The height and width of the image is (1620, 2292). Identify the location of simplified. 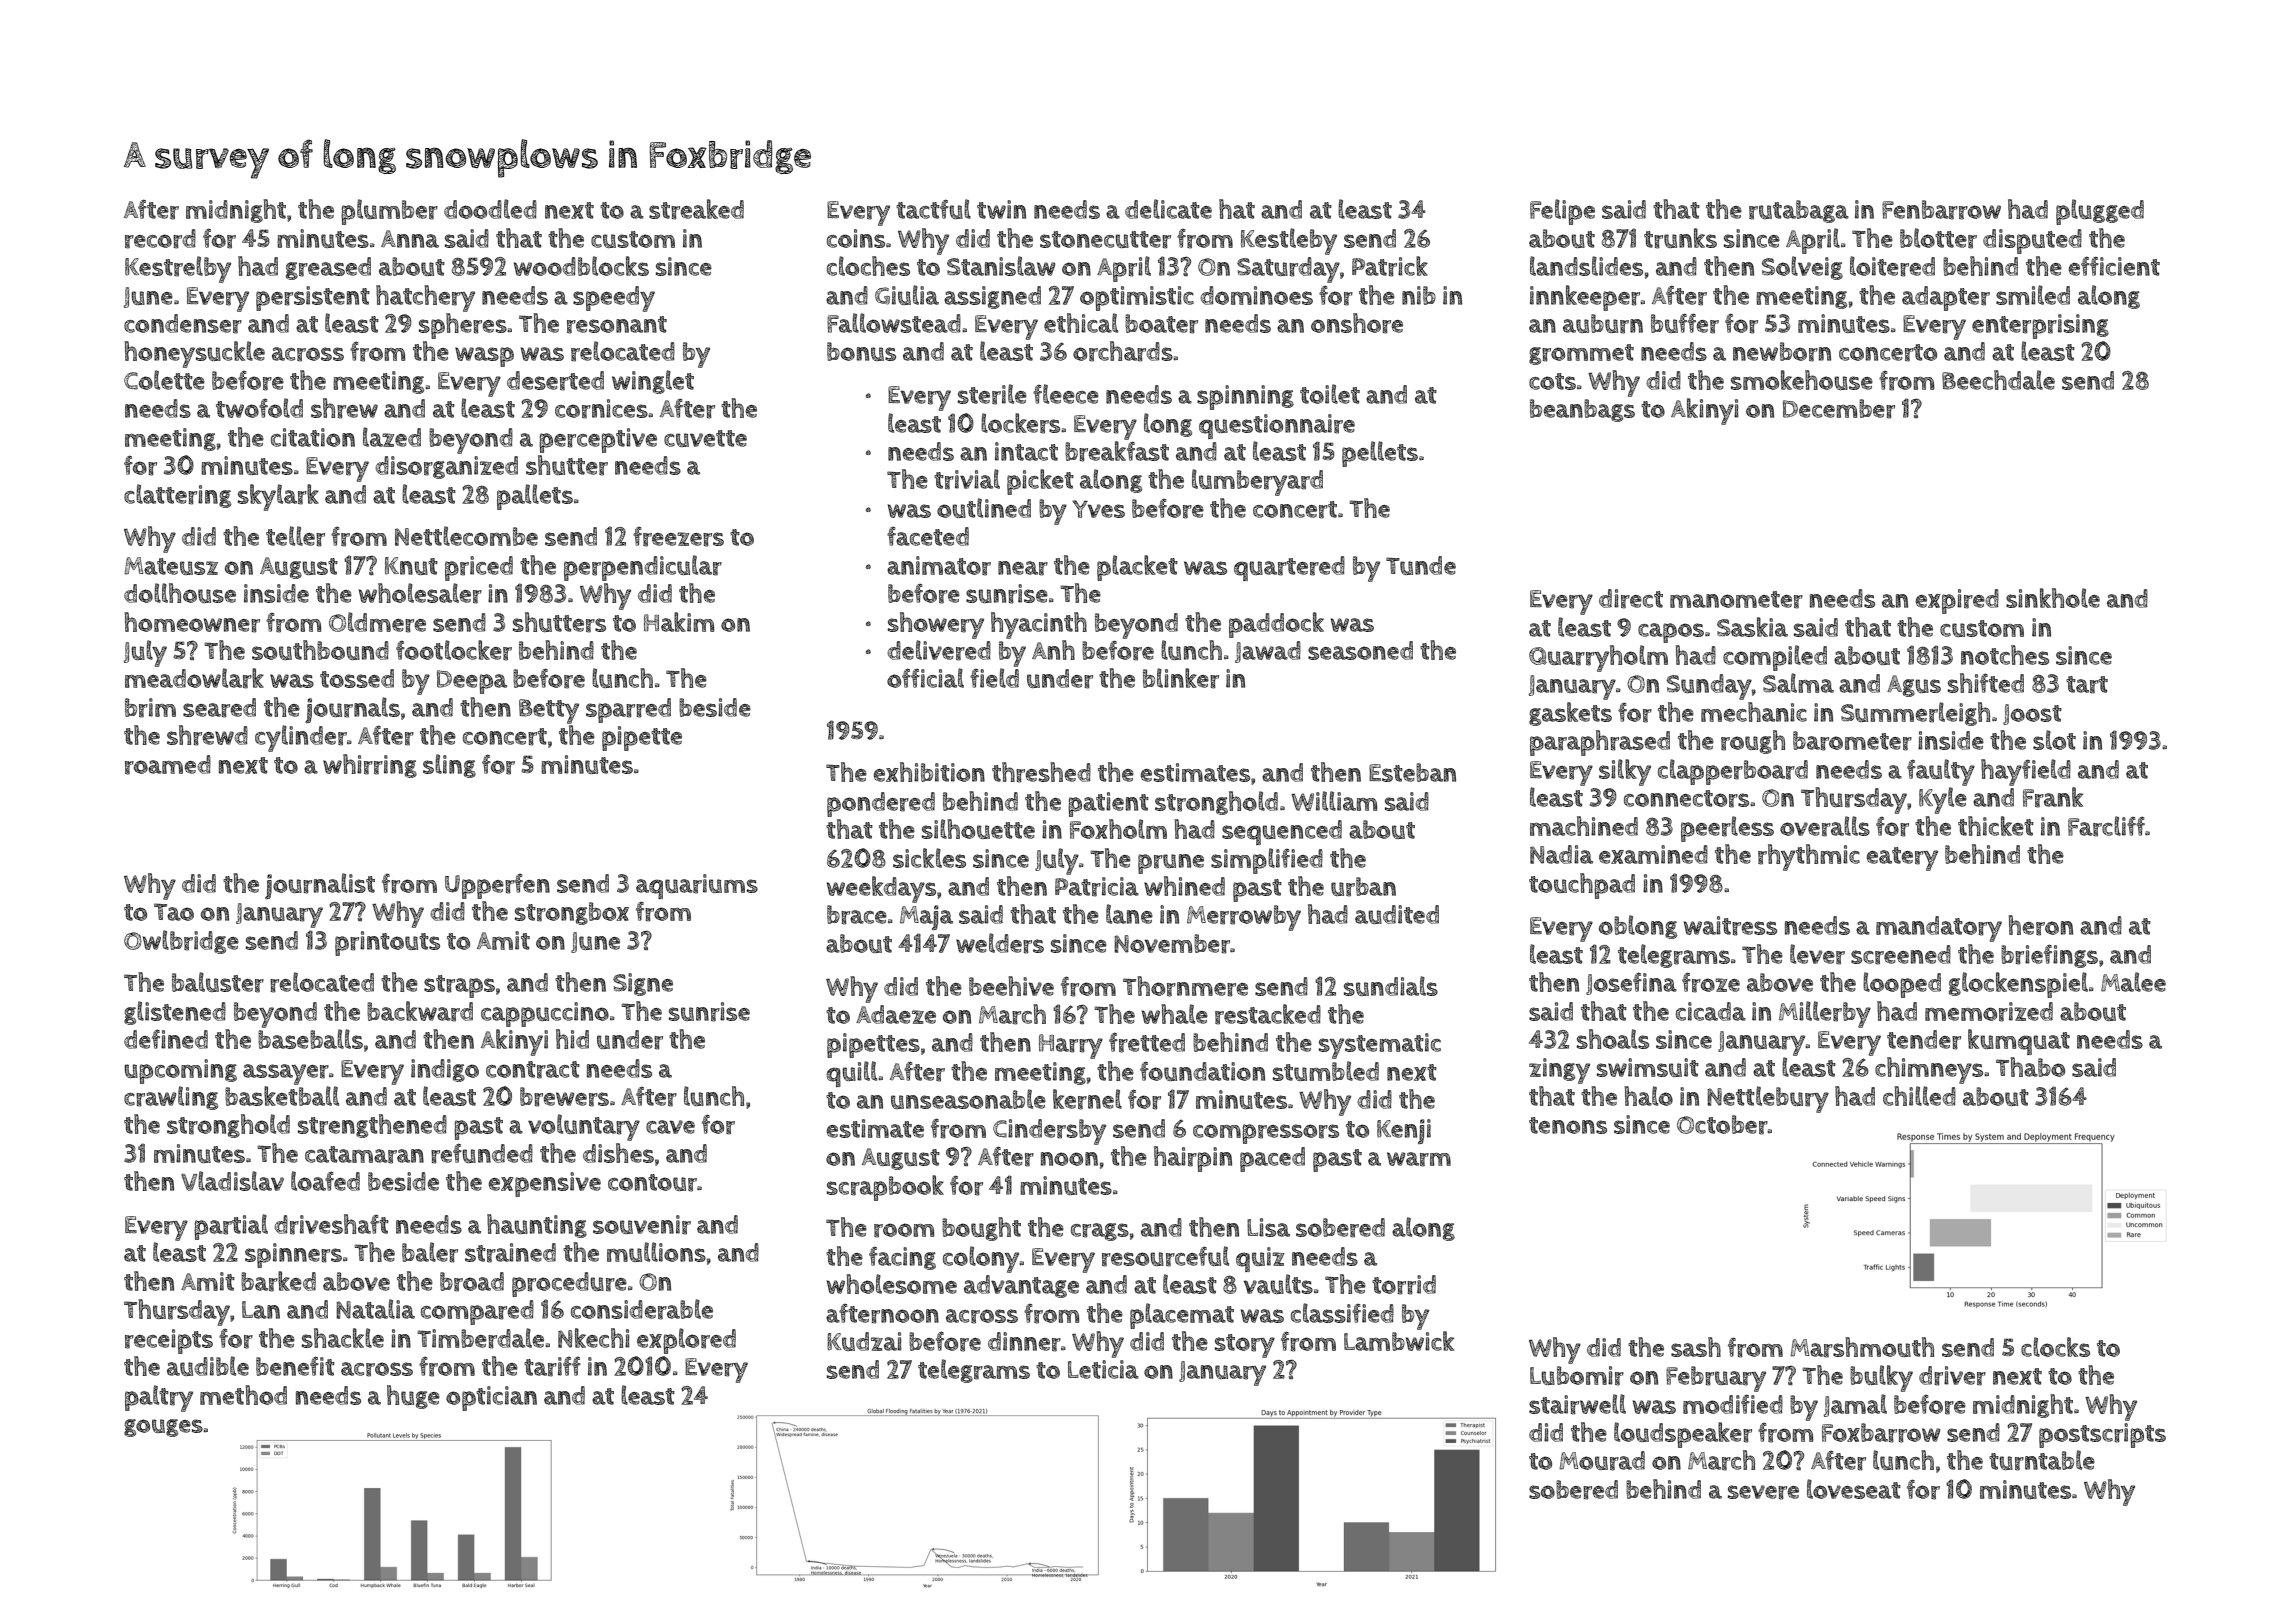
(1267, 861).
